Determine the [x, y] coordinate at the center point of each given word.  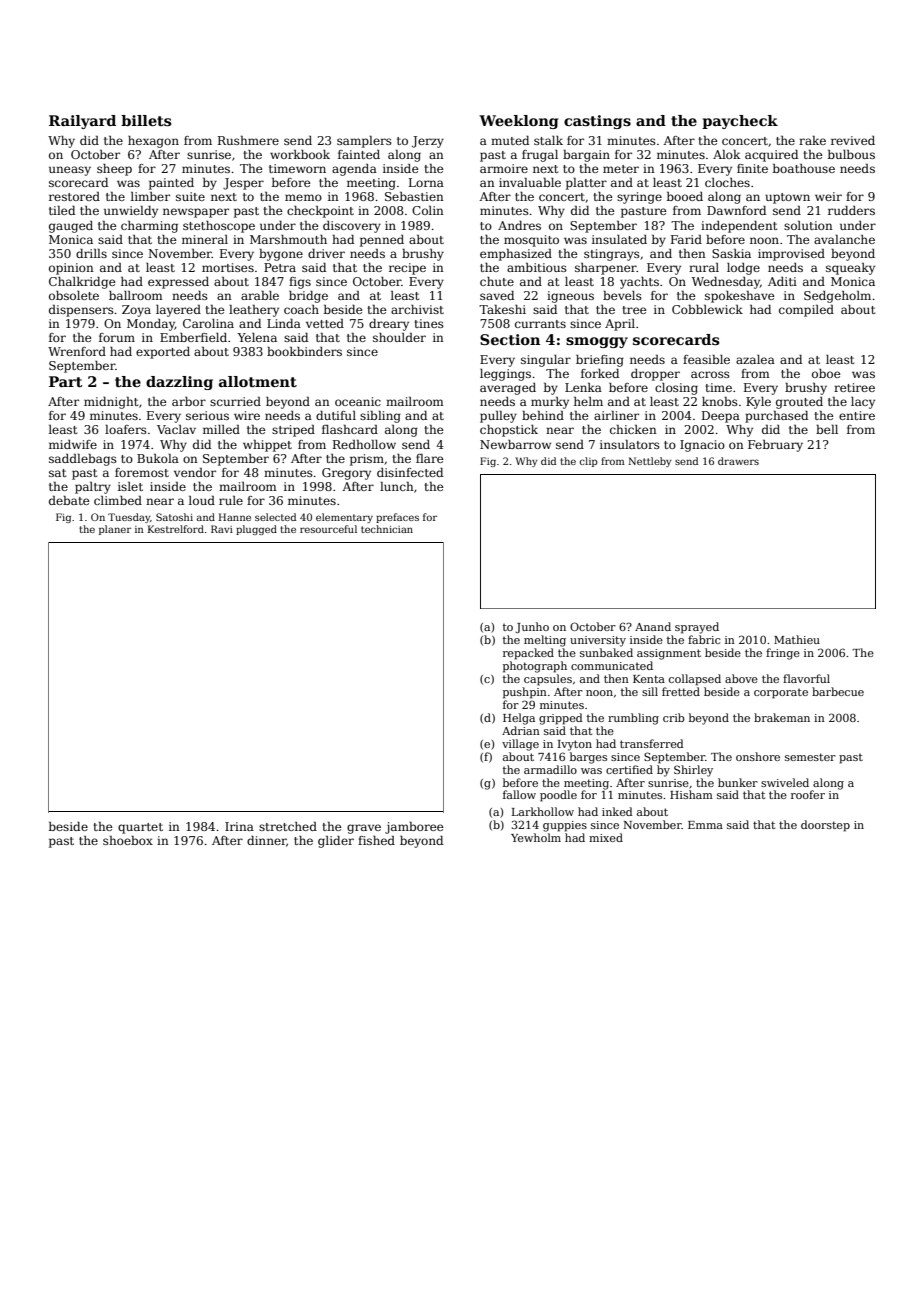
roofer [808, 794]
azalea [755, 359]
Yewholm [536, 837]
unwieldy [131, 212]
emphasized [516, 255]
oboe [826, 373]
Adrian [521, 730]
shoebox [128, 840]
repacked [528, 654]
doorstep [825, 826]
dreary [389, 325]
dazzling [179, 383]
